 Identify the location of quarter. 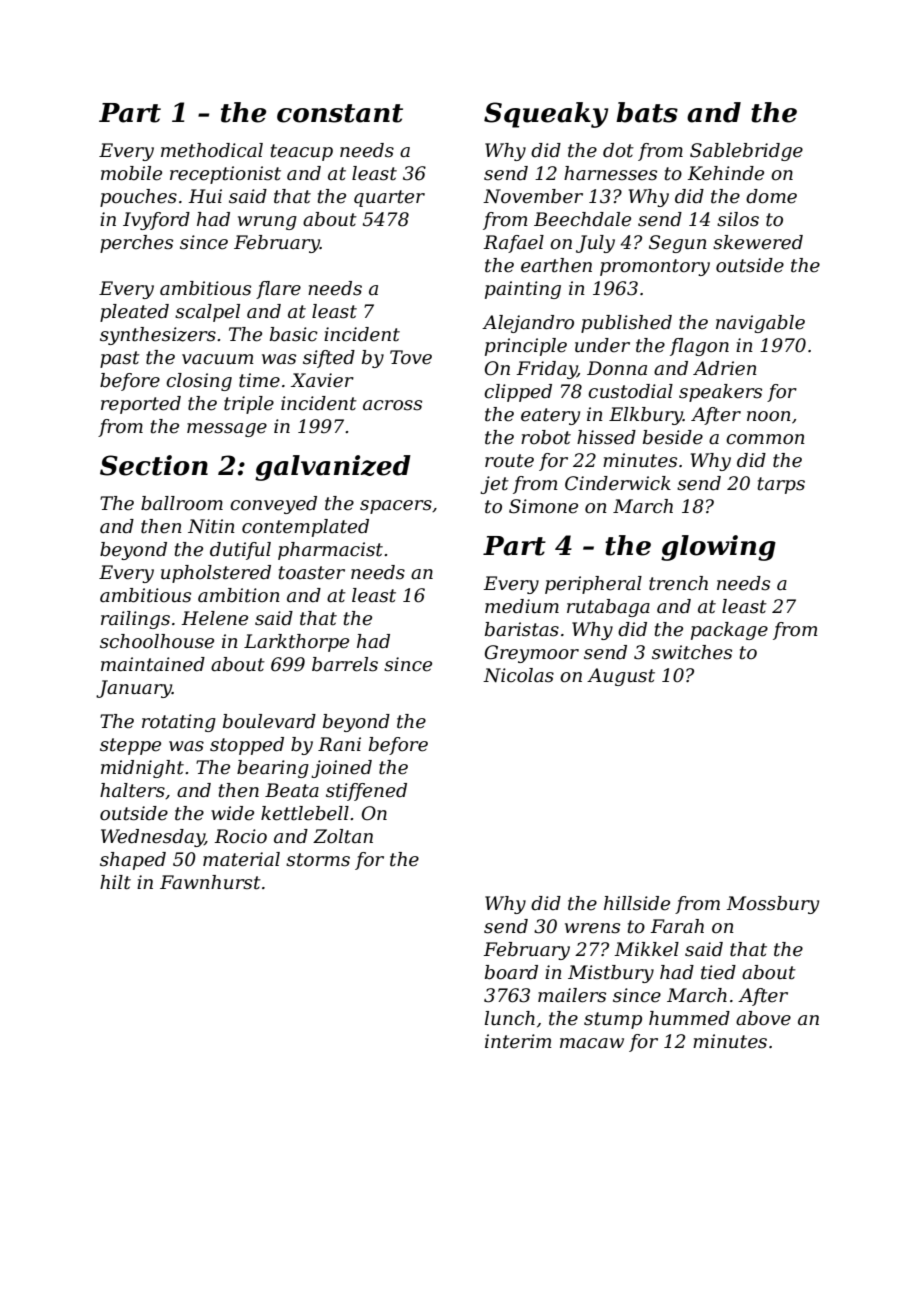
(389, 198).
